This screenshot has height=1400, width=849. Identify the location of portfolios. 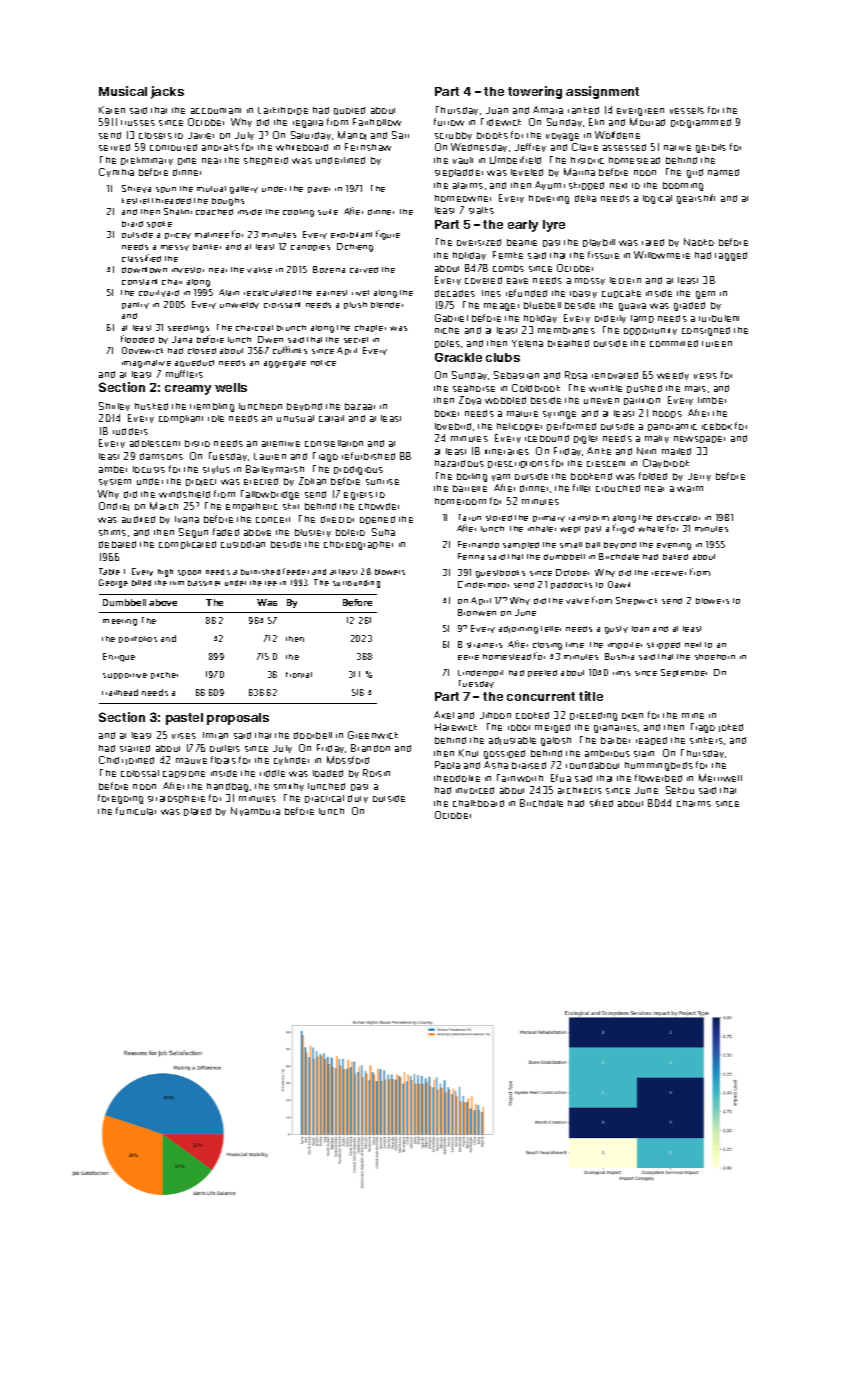
(138, 639).
